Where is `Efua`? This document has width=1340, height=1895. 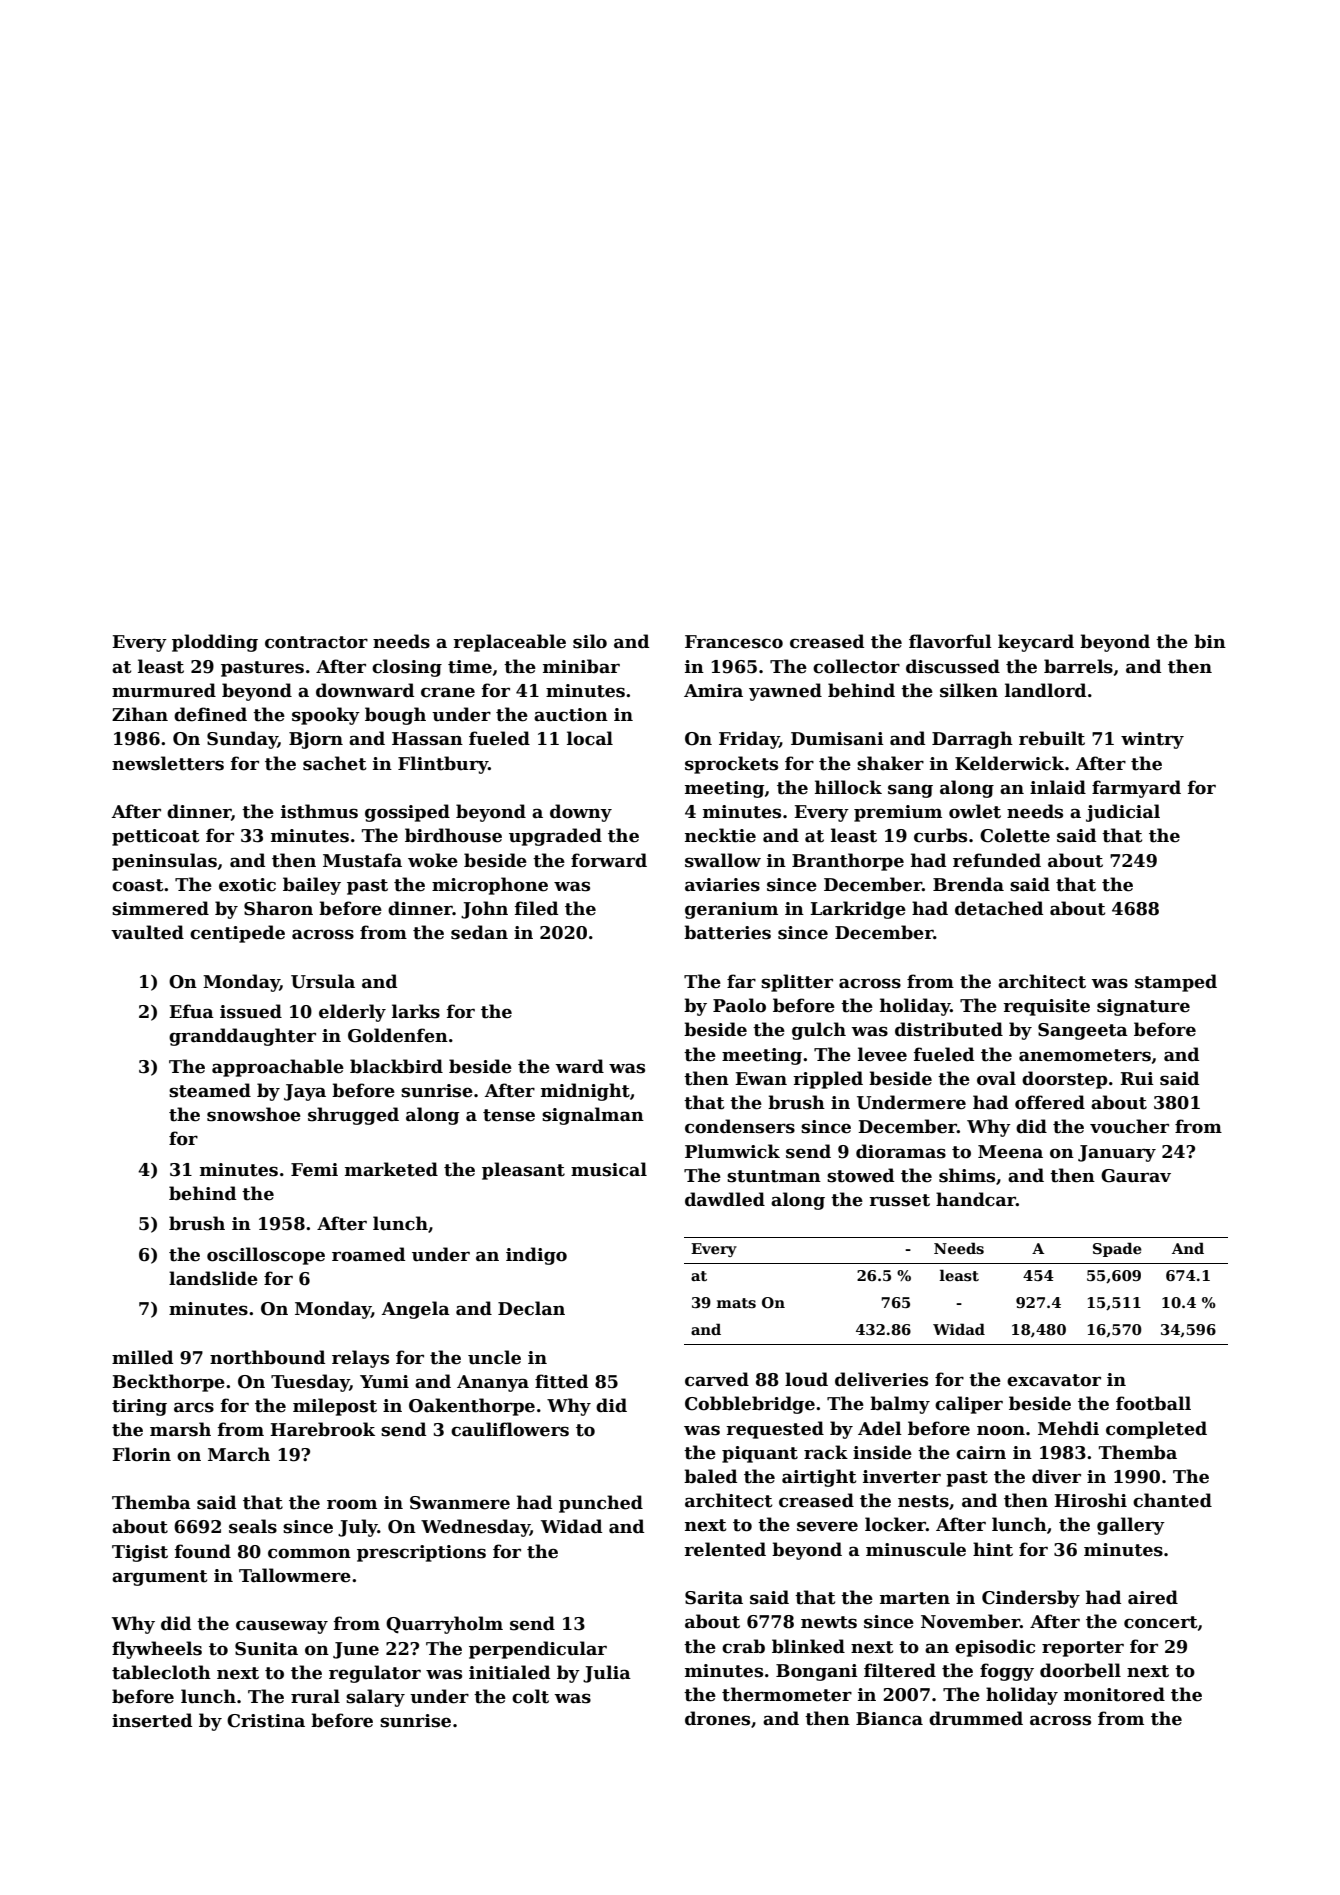 Efua is located at coordinates (191, 1011).
